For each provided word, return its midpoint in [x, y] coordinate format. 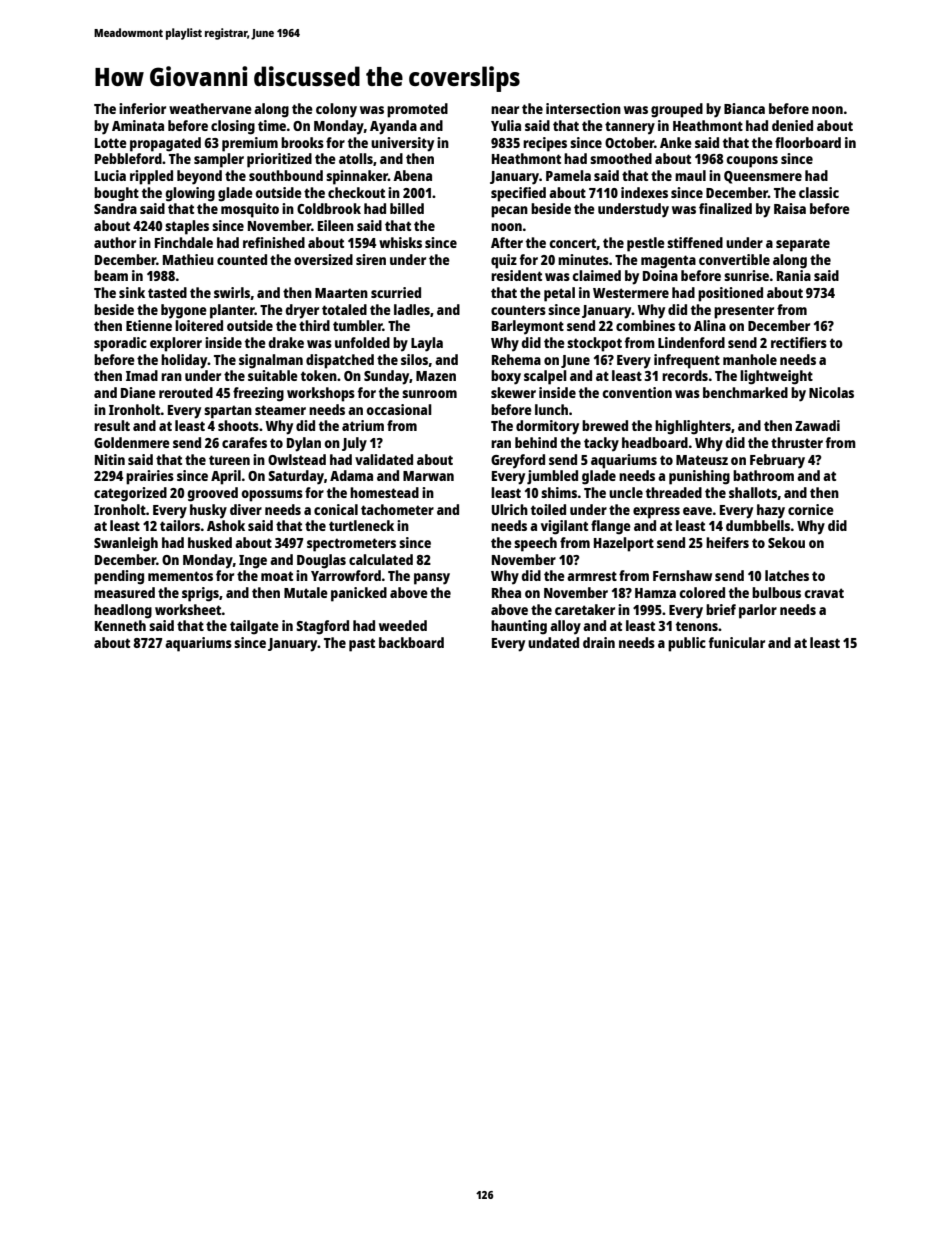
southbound [286, 175]
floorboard [808, 142]
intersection [583, 108]
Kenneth [120, 625]
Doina [660, 275]
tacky [601, 444]
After [507, 242]
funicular [737, 642]
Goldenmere [132, 442]
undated [553, 642]
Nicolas [831, 392]
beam [111, 275]
